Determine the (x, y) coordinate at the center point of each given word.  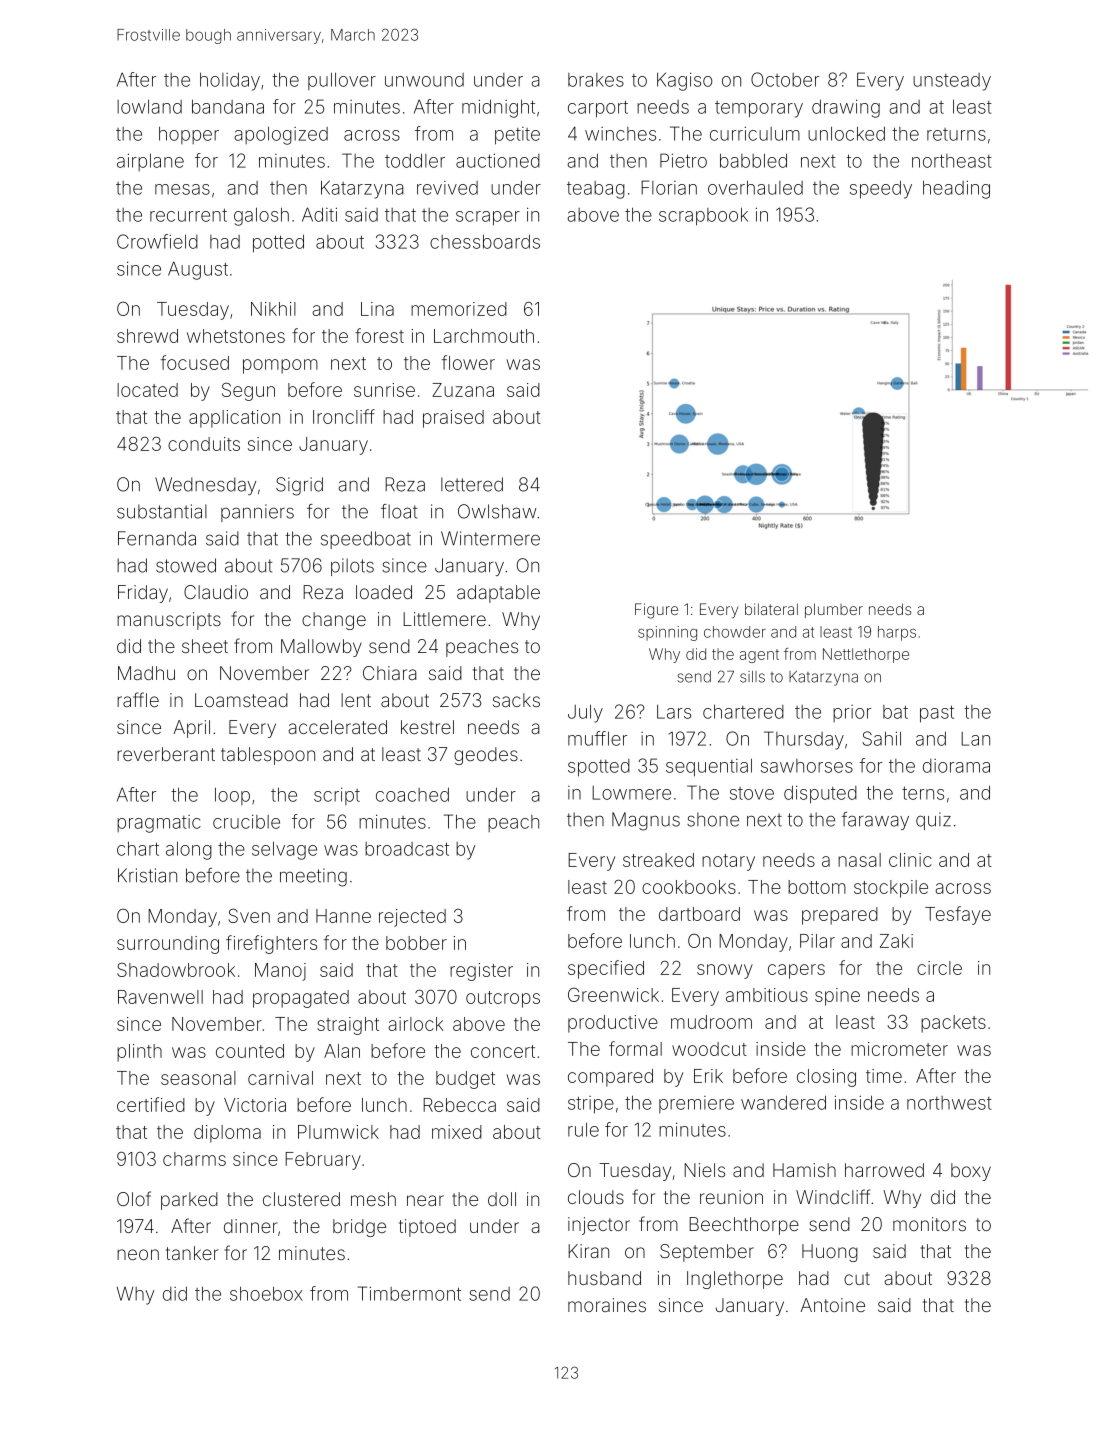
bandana (228, 106)
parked (189, 1201)
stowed (186, 565)
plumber (834, 610)
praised (453, 419)
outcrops (503, 999)
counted (250, 1051)
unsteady (952, 82)
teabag (596, 190)
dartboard (699, 914)
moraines (607, 1305)
